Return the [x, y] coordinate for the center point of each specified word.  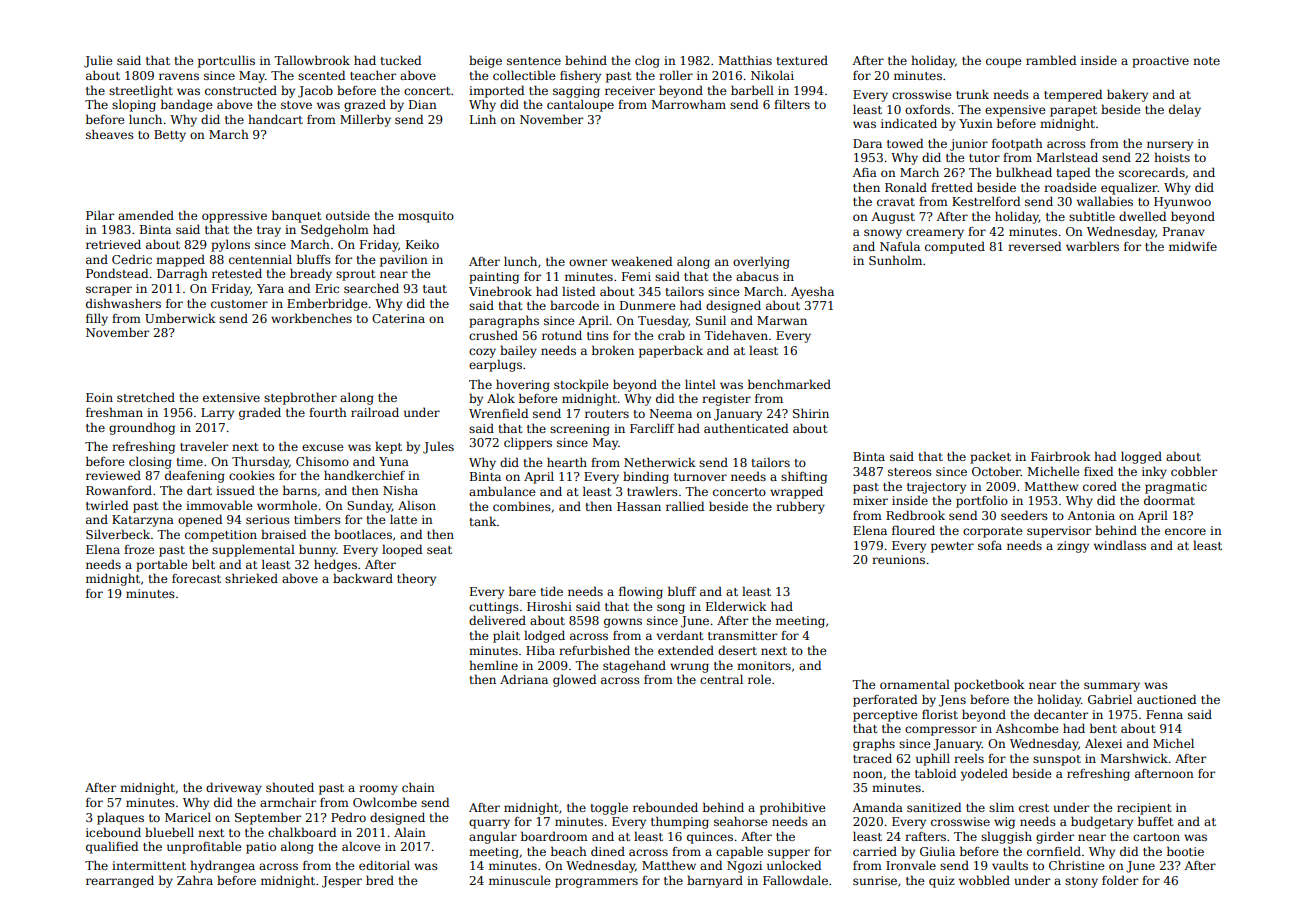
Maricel [188, 817]
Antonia [1091, 515]
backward [363, 578]
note [1206, 61]
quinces [710, 838]
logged [1141, 457]
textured [802, 60]
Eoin [99, 397]
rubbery [800, 507]
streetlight [141, 91]
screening [580, 430]
